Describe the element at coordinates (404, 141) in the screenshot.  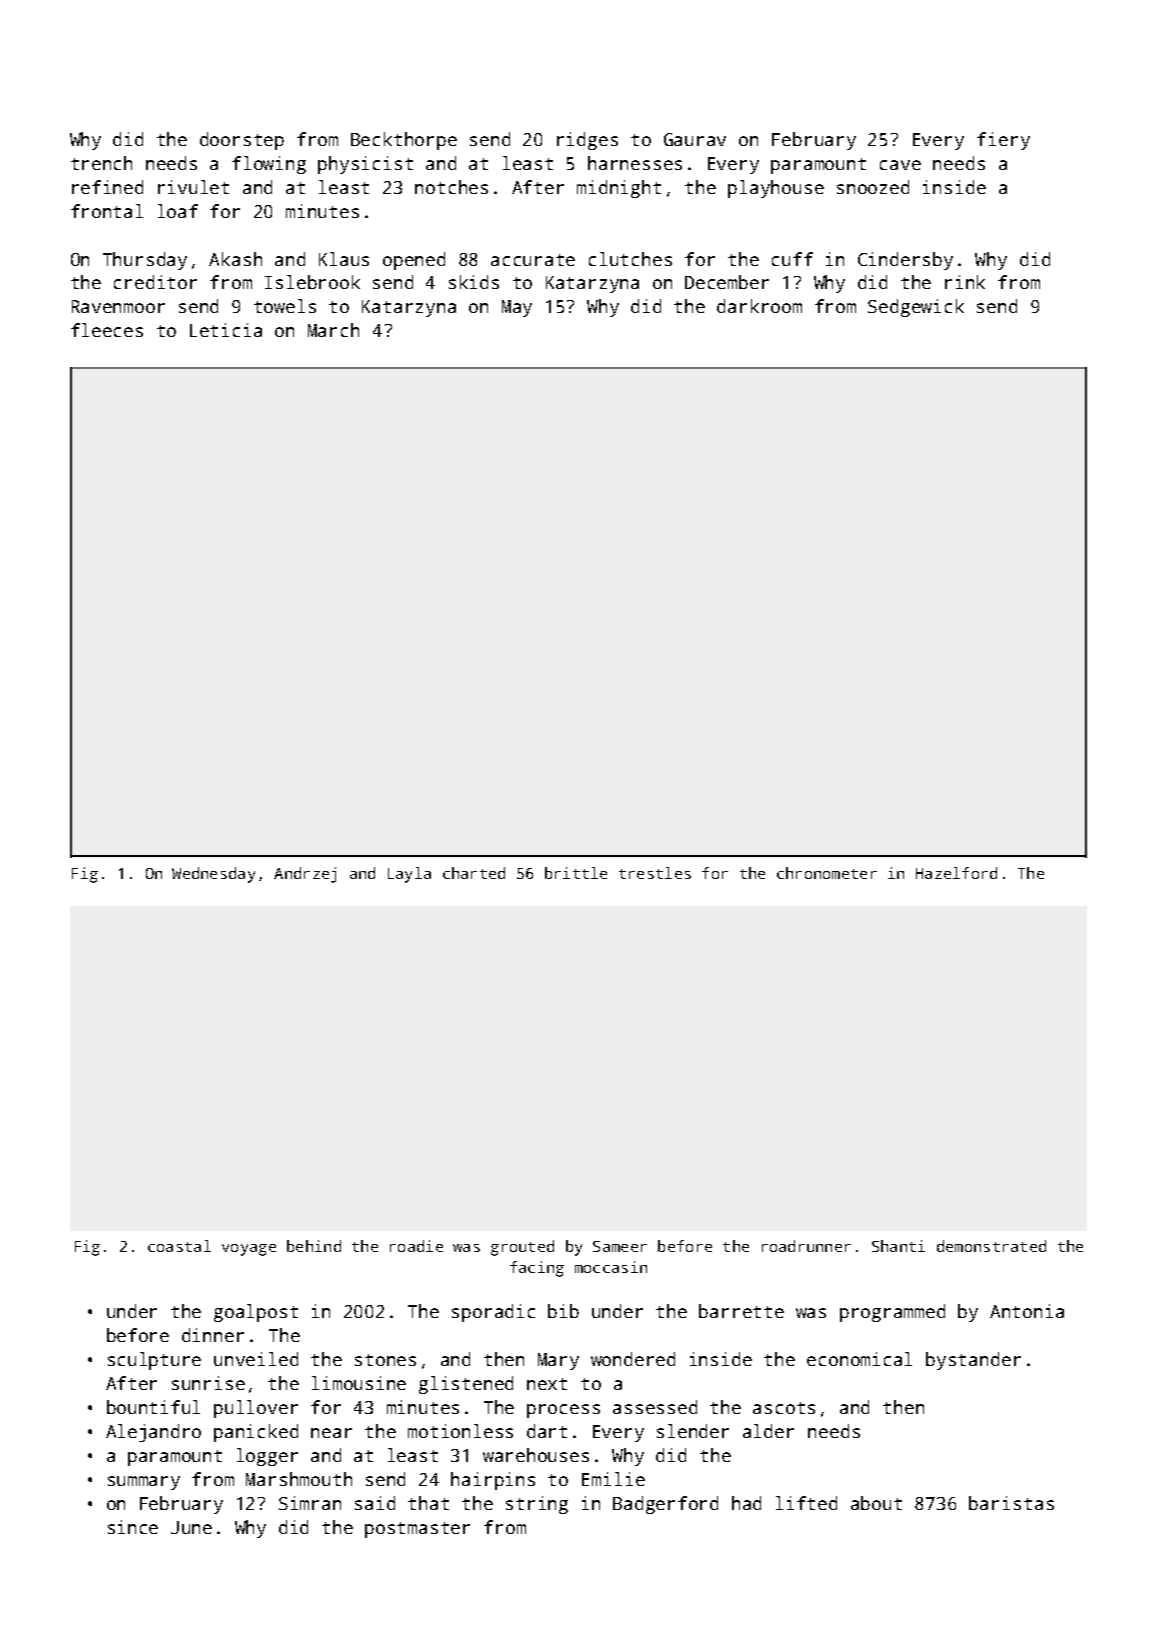
I see `Beckthorpe` at that location.
